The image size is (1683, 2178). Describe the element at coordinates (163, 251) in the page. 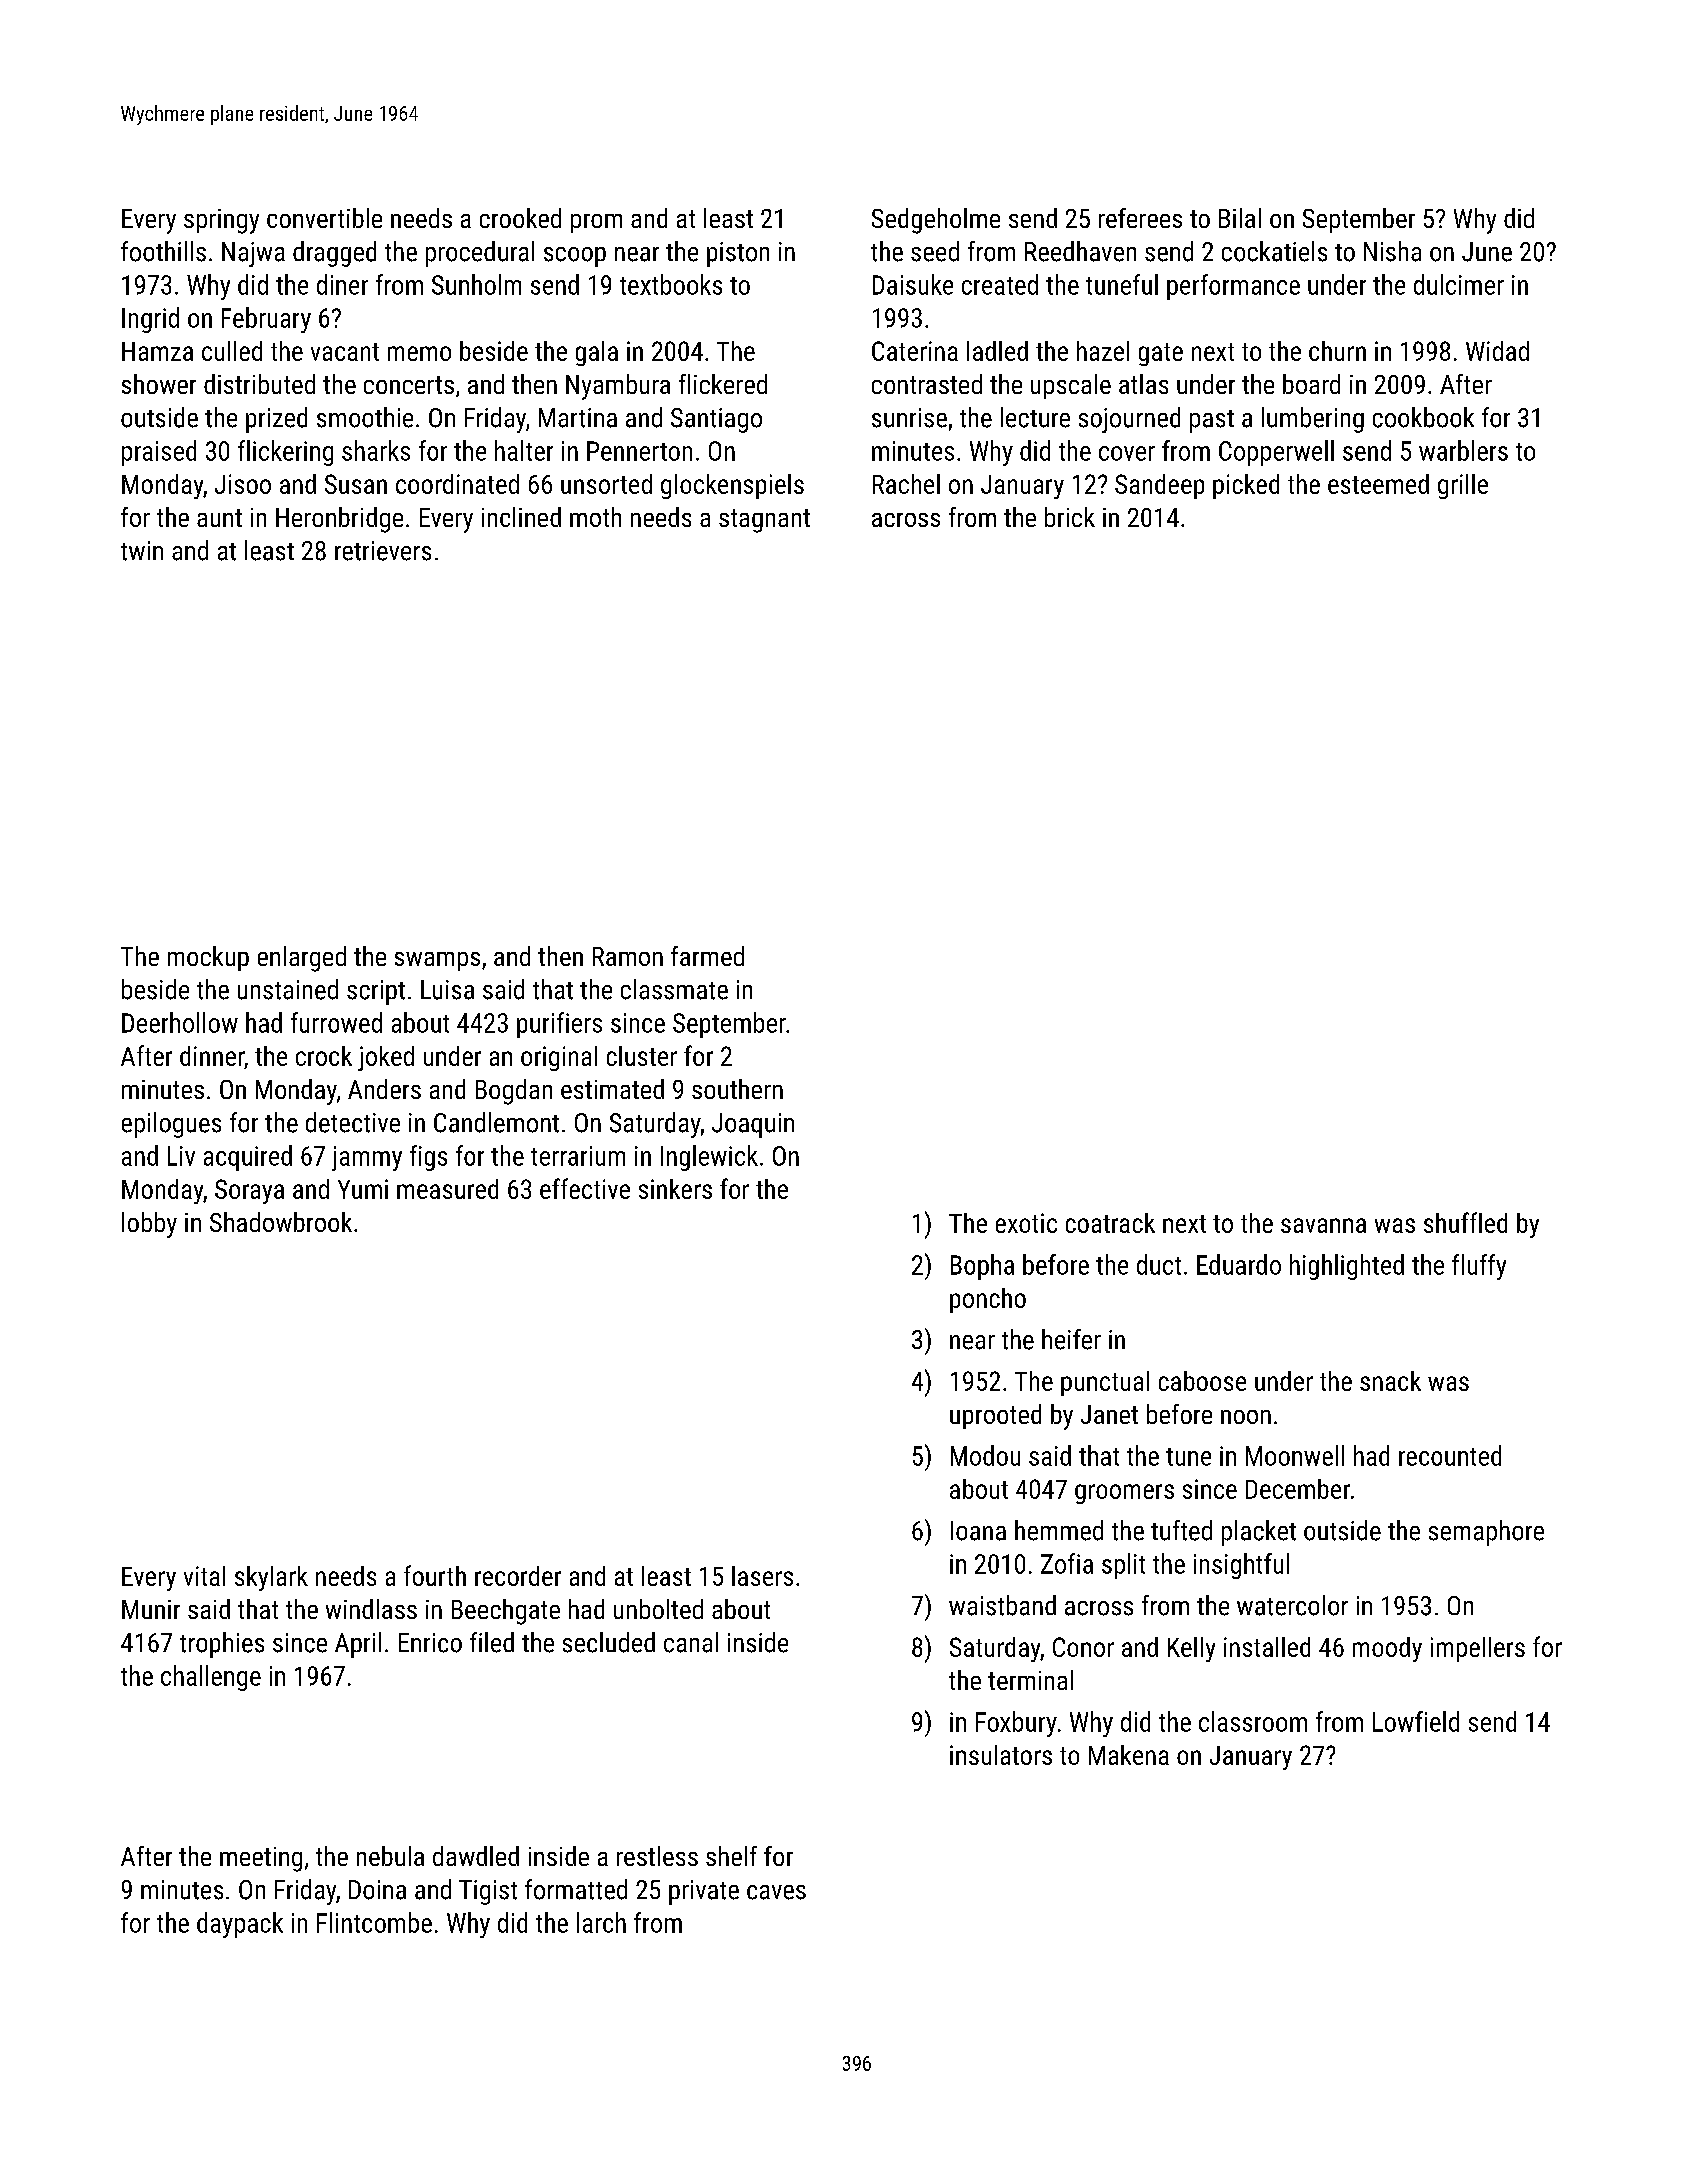

I see `foothills` at that location.
